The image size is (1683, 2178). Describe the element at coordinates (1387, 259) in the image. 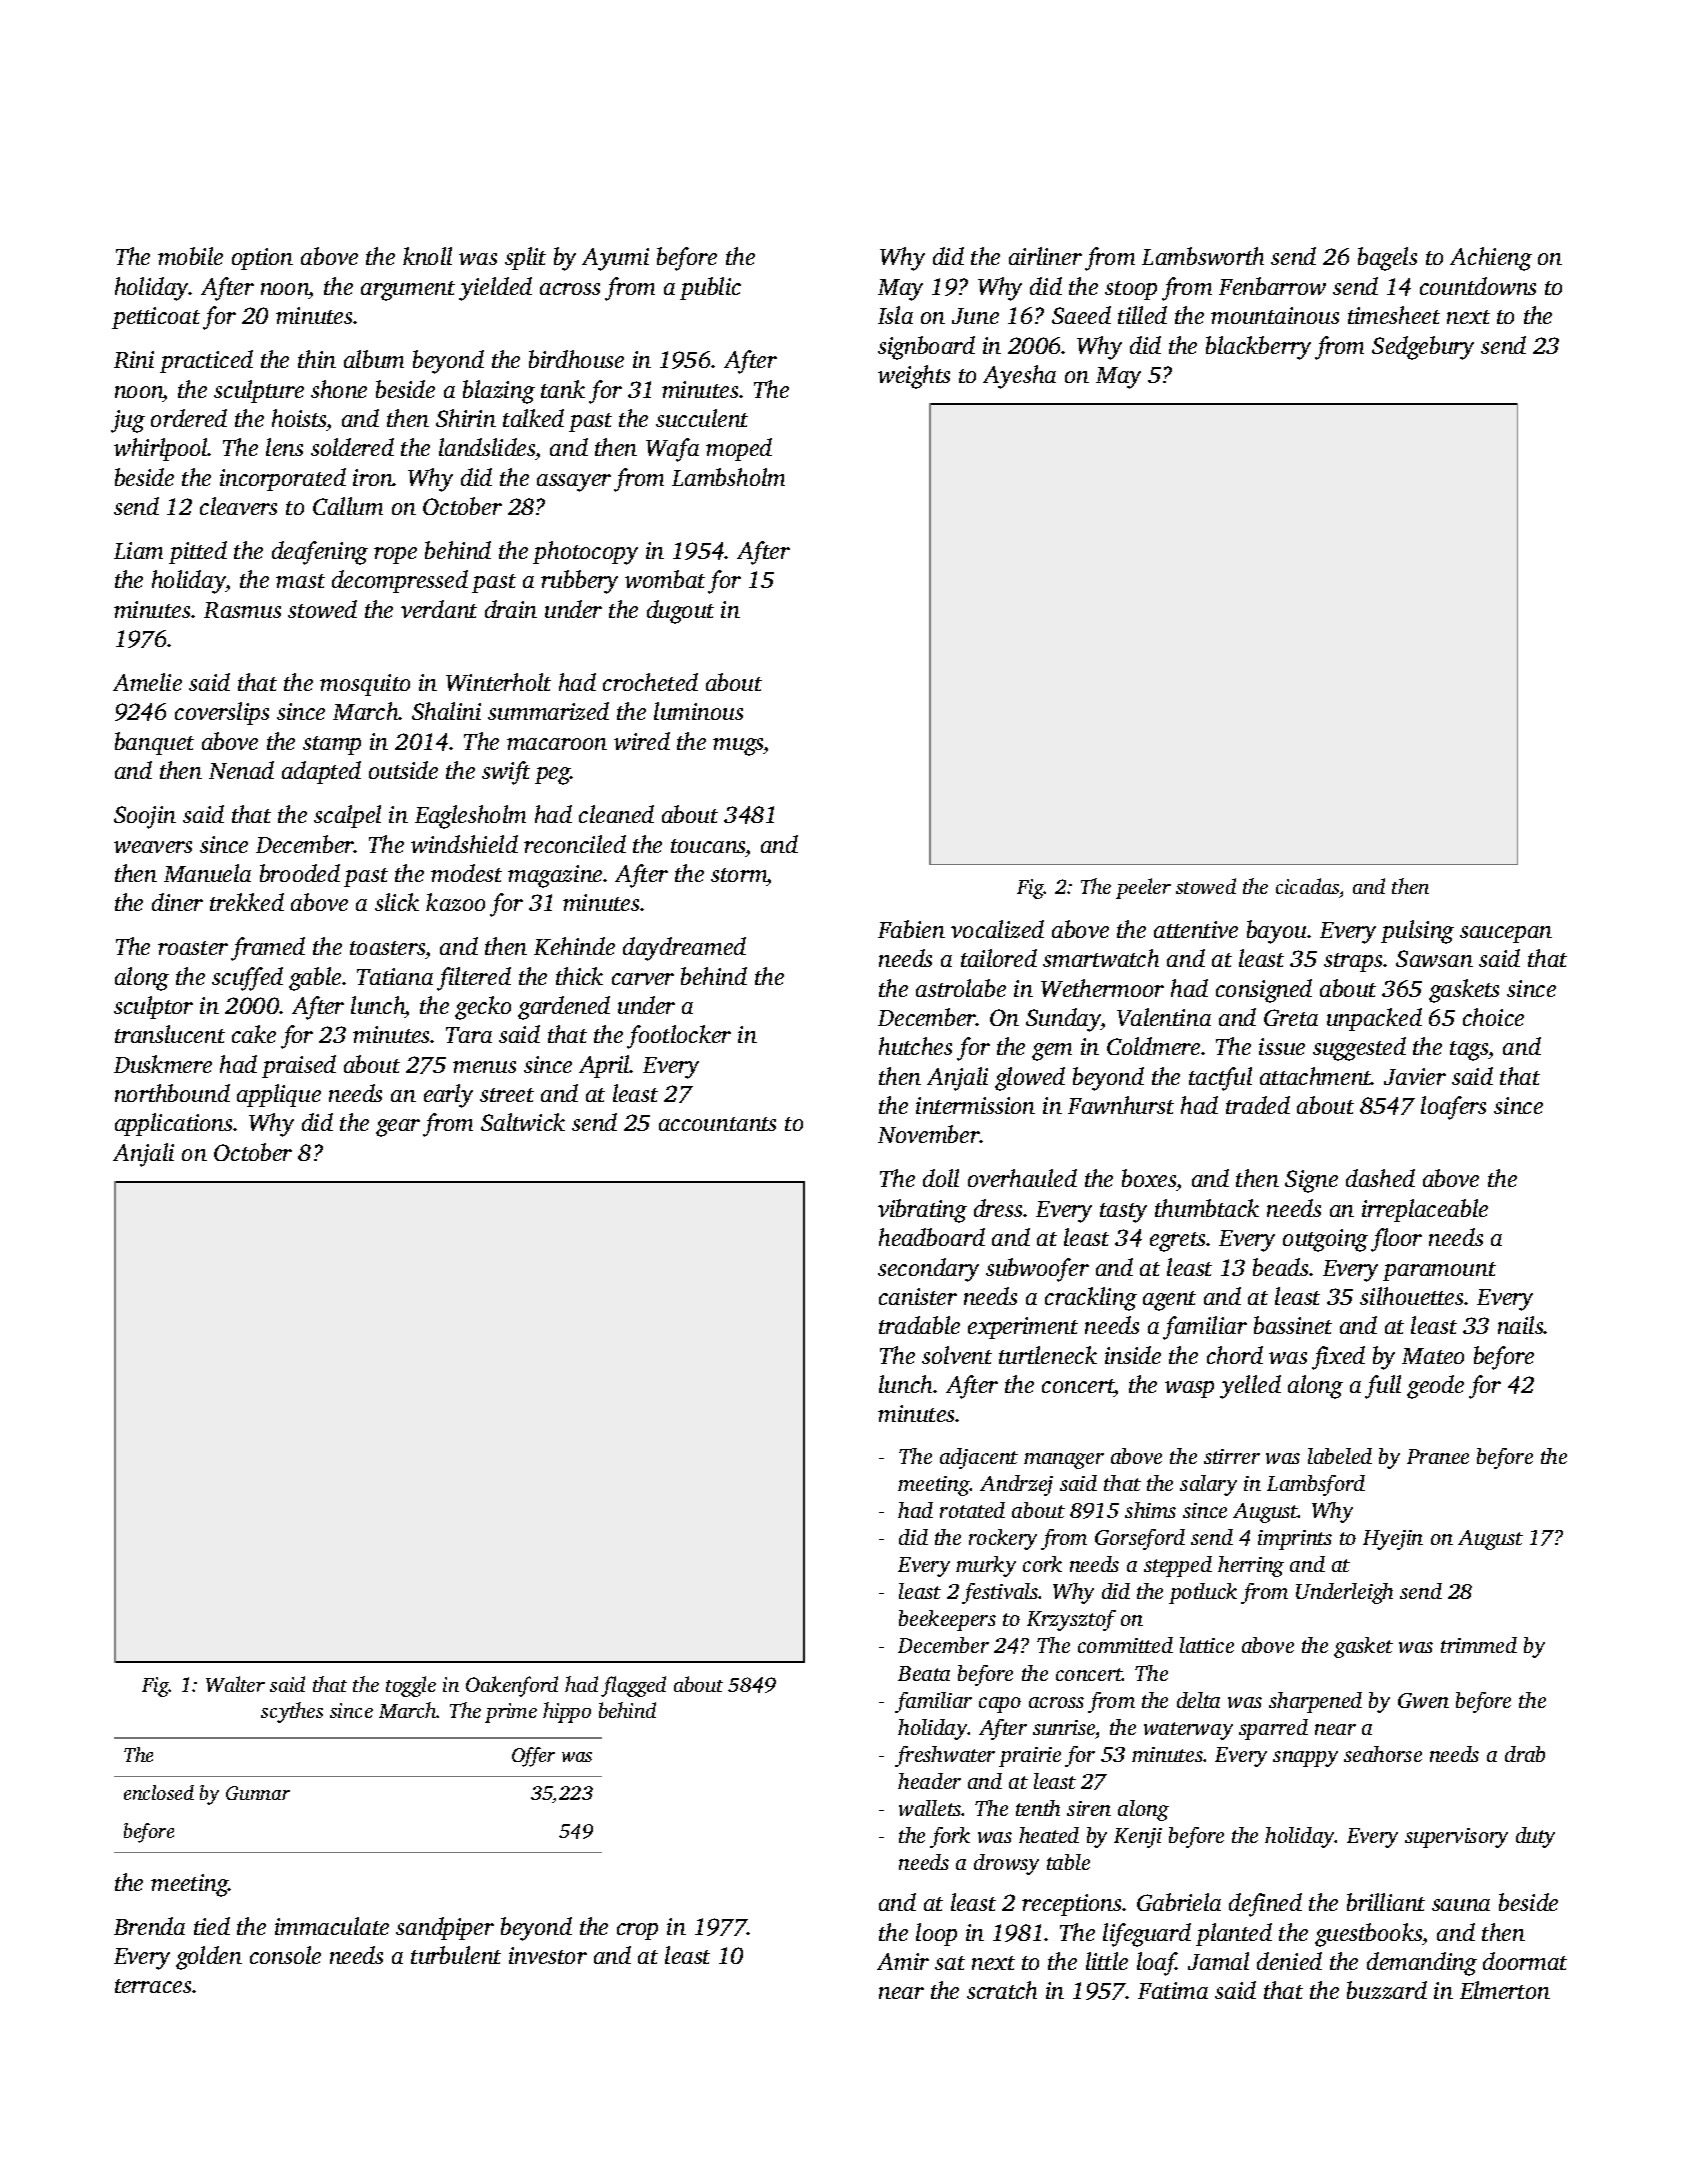

I see `bagels` at that location.
